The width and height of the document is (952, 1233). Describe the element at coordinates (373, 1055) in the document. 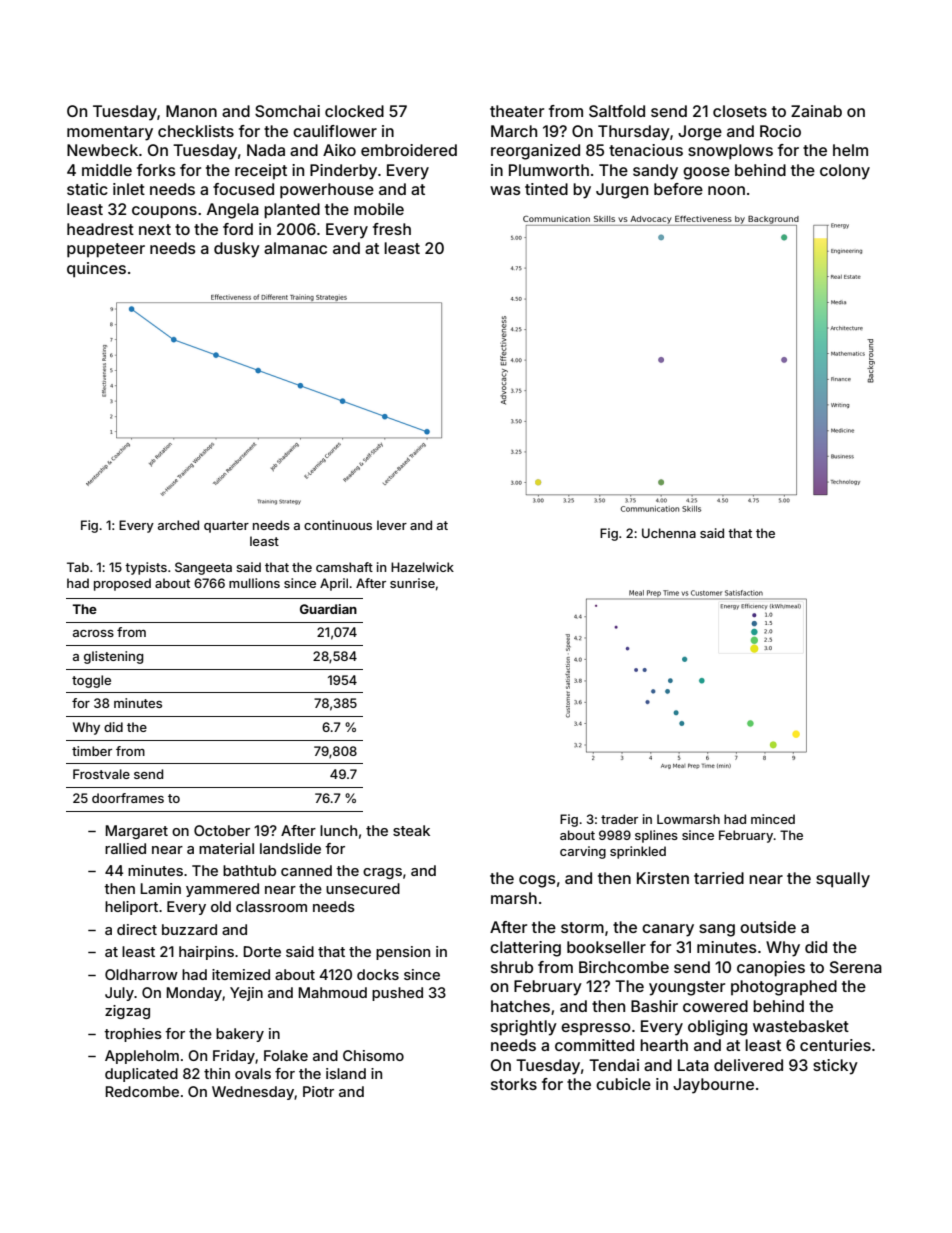

I see `Chisomo` at that location.
